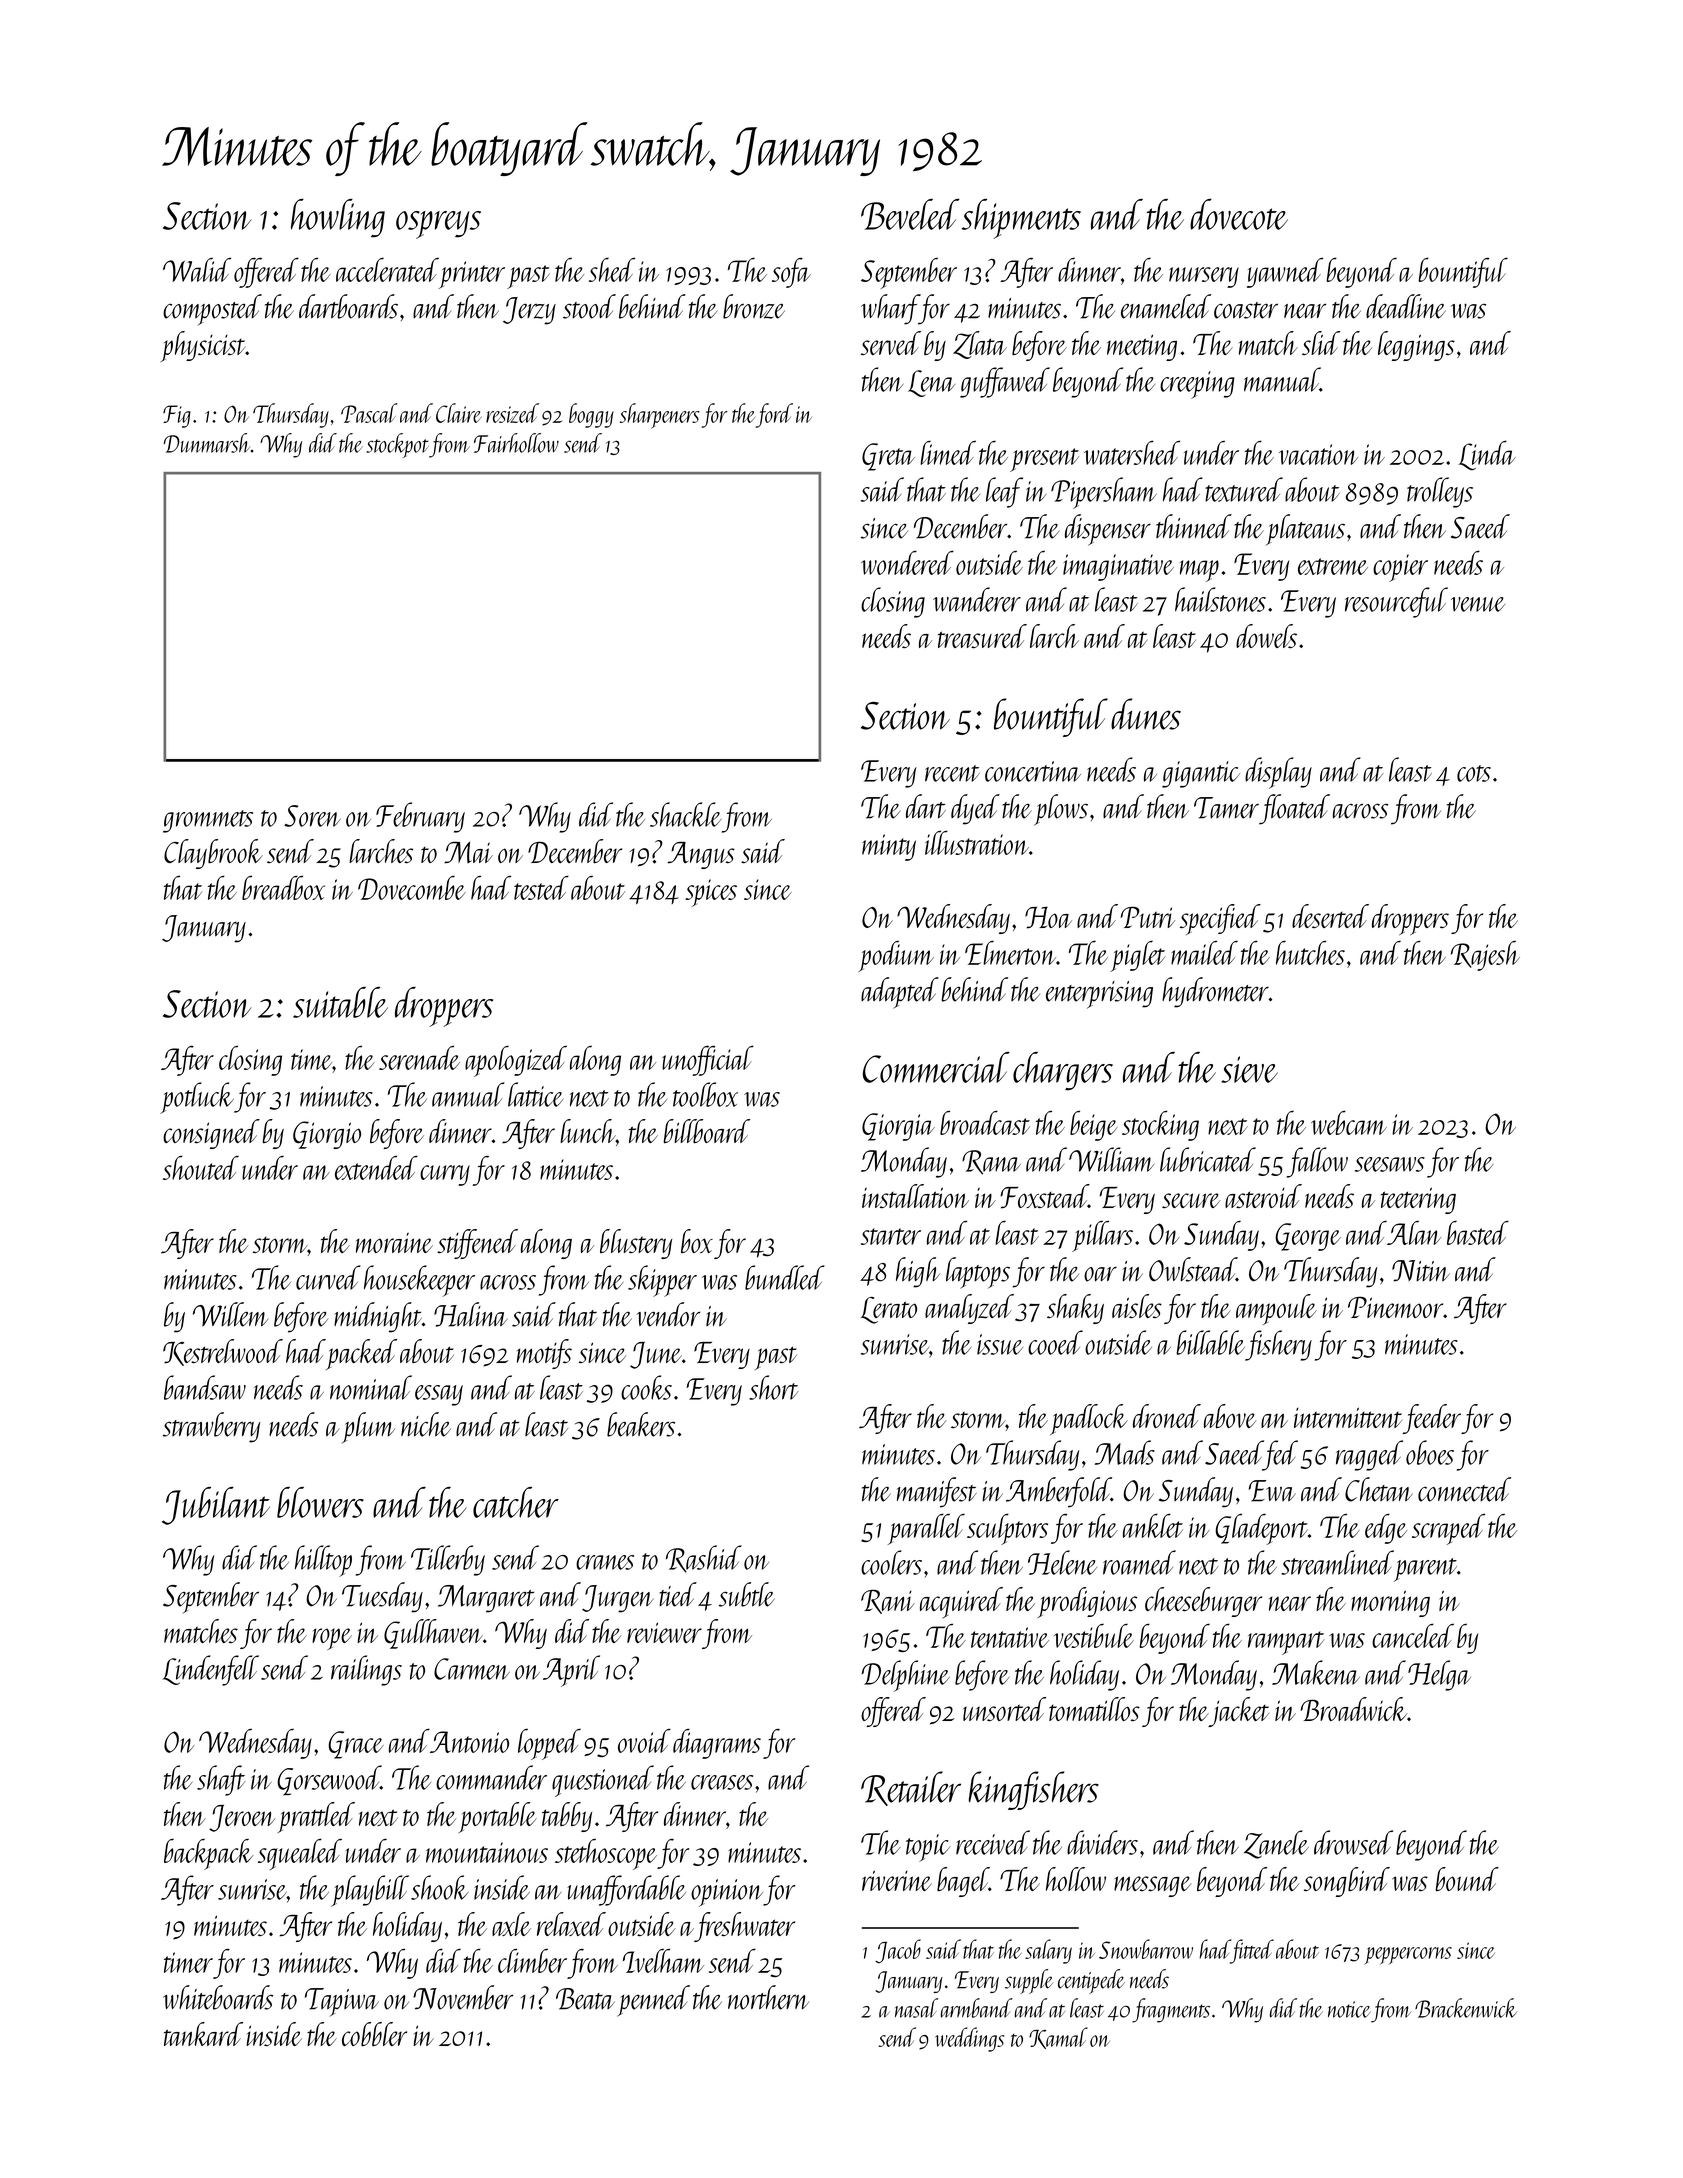 This image has width=1683, height=2178. Describe the element at coordinates (660, 416) in the image. I see `sharpeners` at that location.
